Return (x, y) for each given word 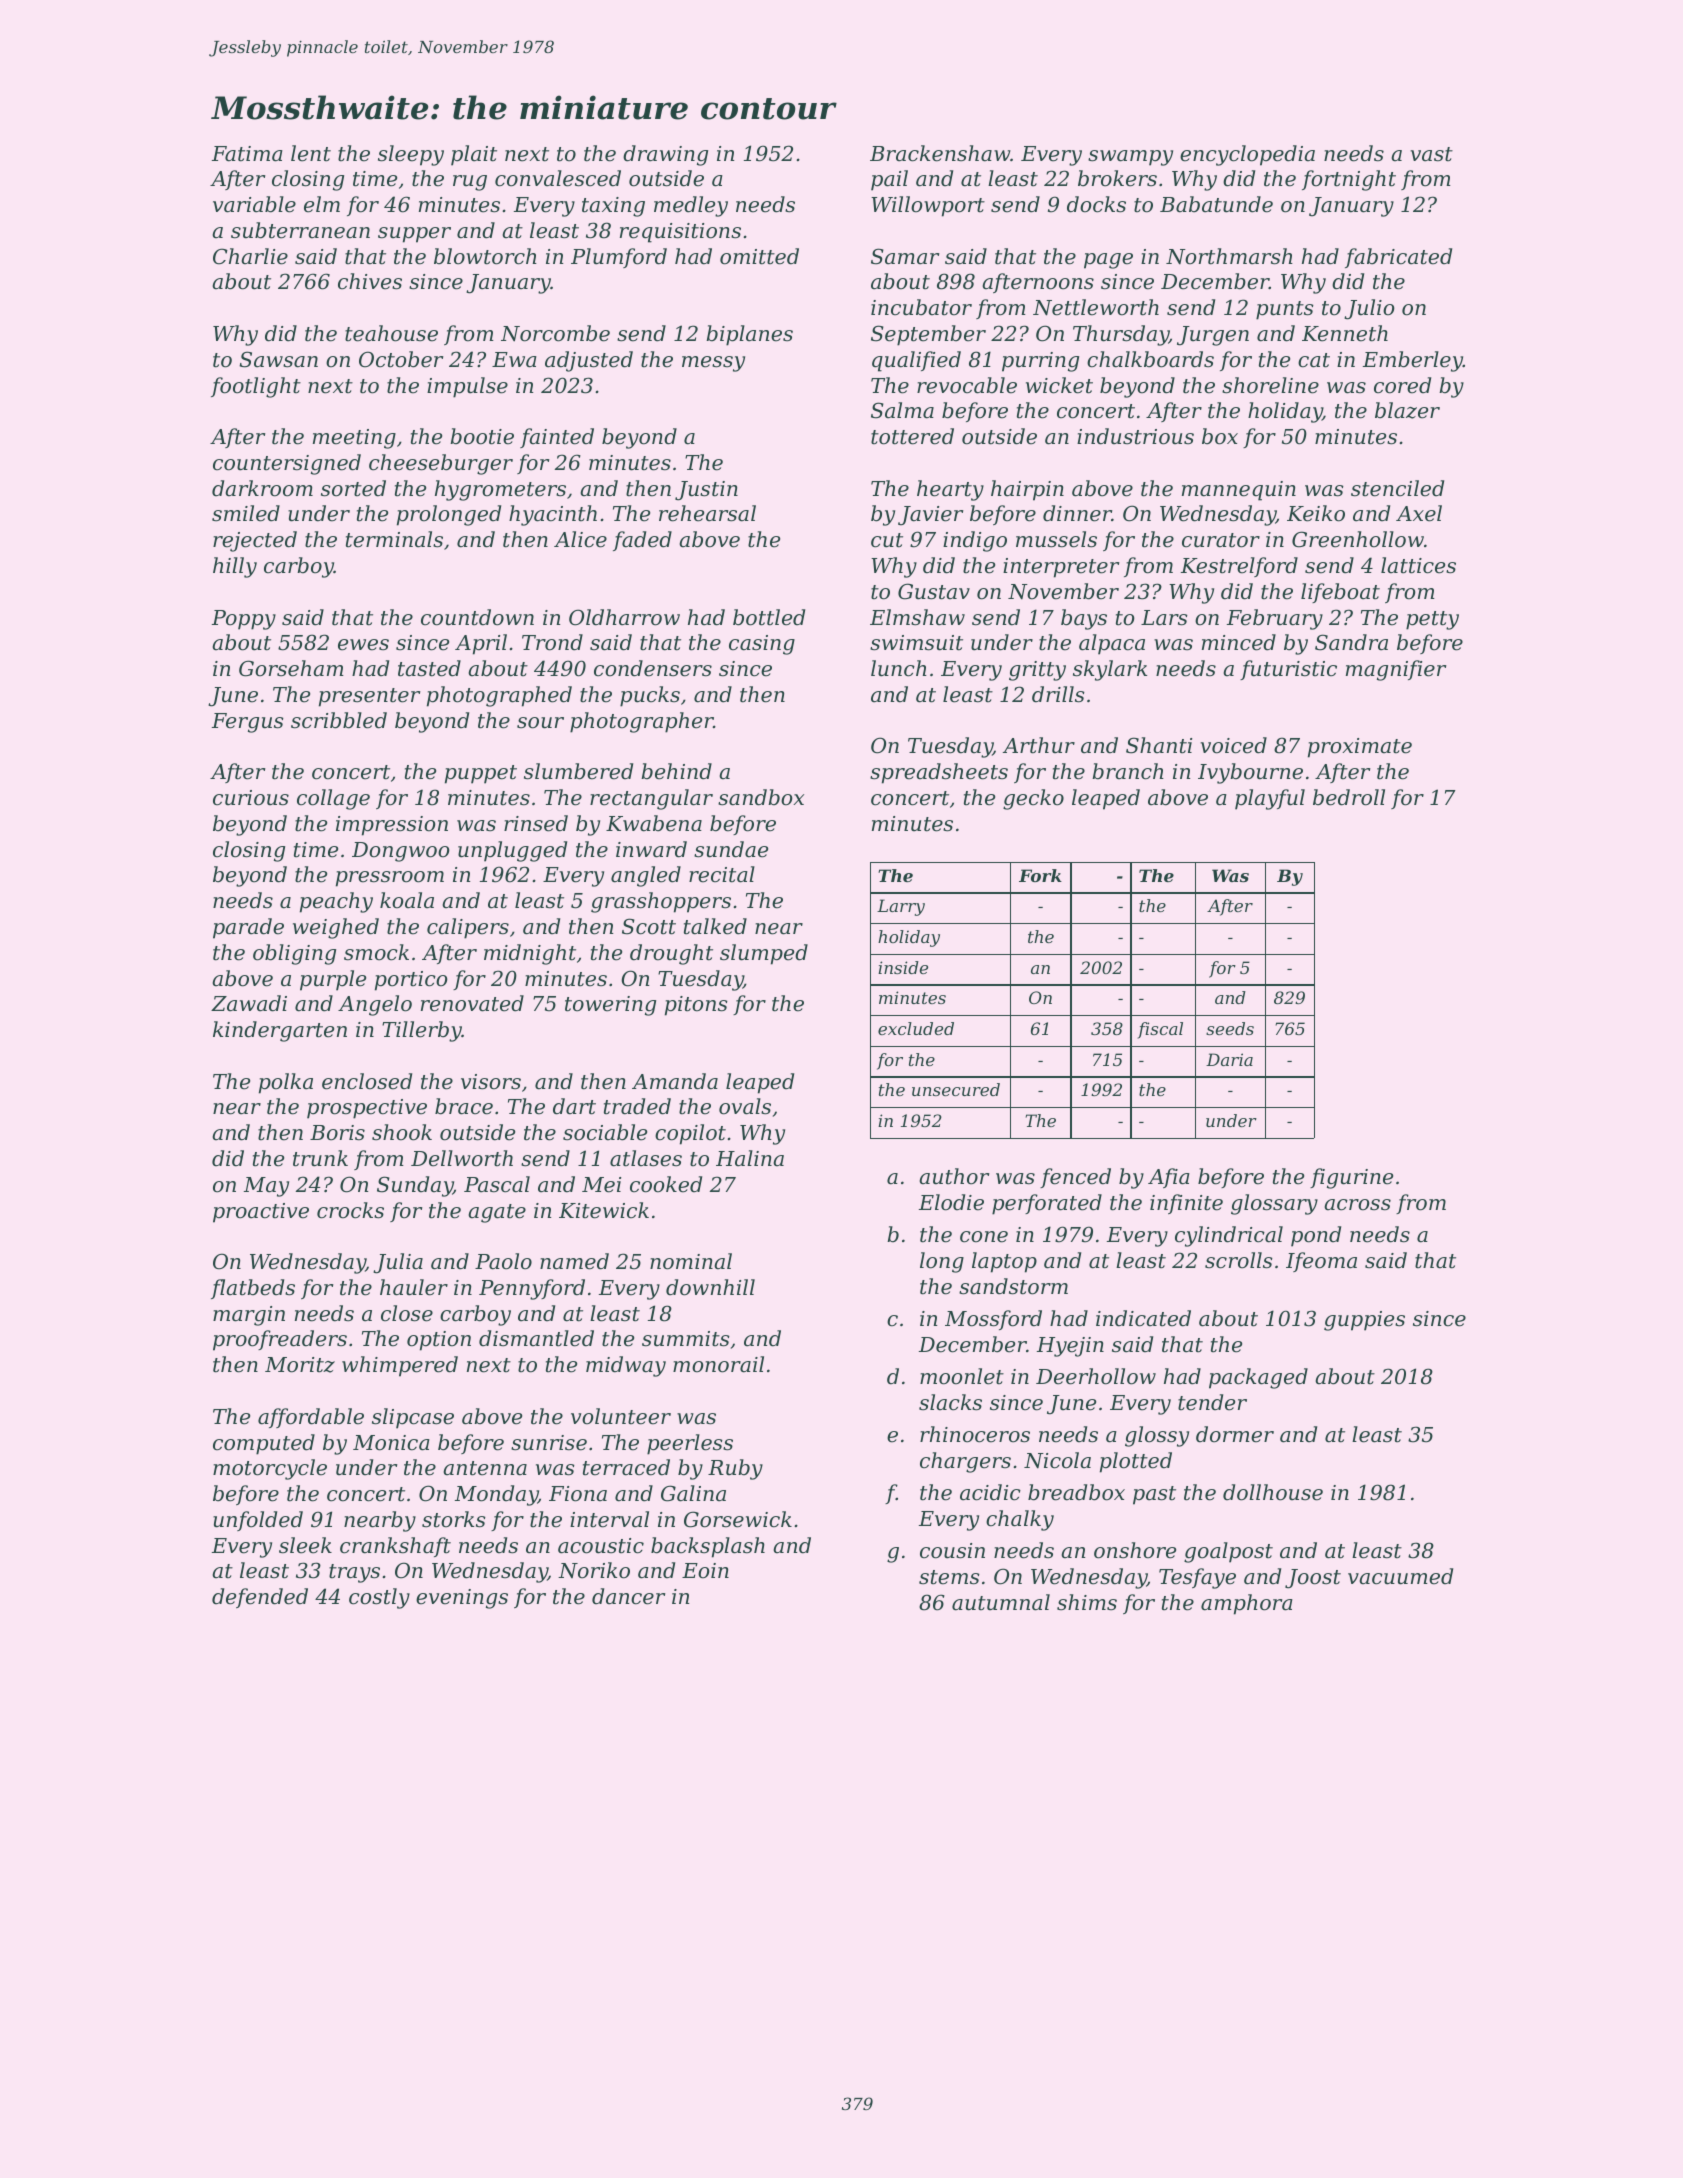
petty (1432, 620)
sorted (353, 488)
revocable (967, 385)
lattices (1418, 565)
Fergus (248, 723)
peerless (690, 1444)
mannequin (1239, 491)
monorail (718, 1364)
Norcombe (555, 333)
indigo (975, 541)
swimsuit (916, 643)
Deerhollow (1096, 1376)
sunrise (549, 1443)
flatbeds (253, 1289)
